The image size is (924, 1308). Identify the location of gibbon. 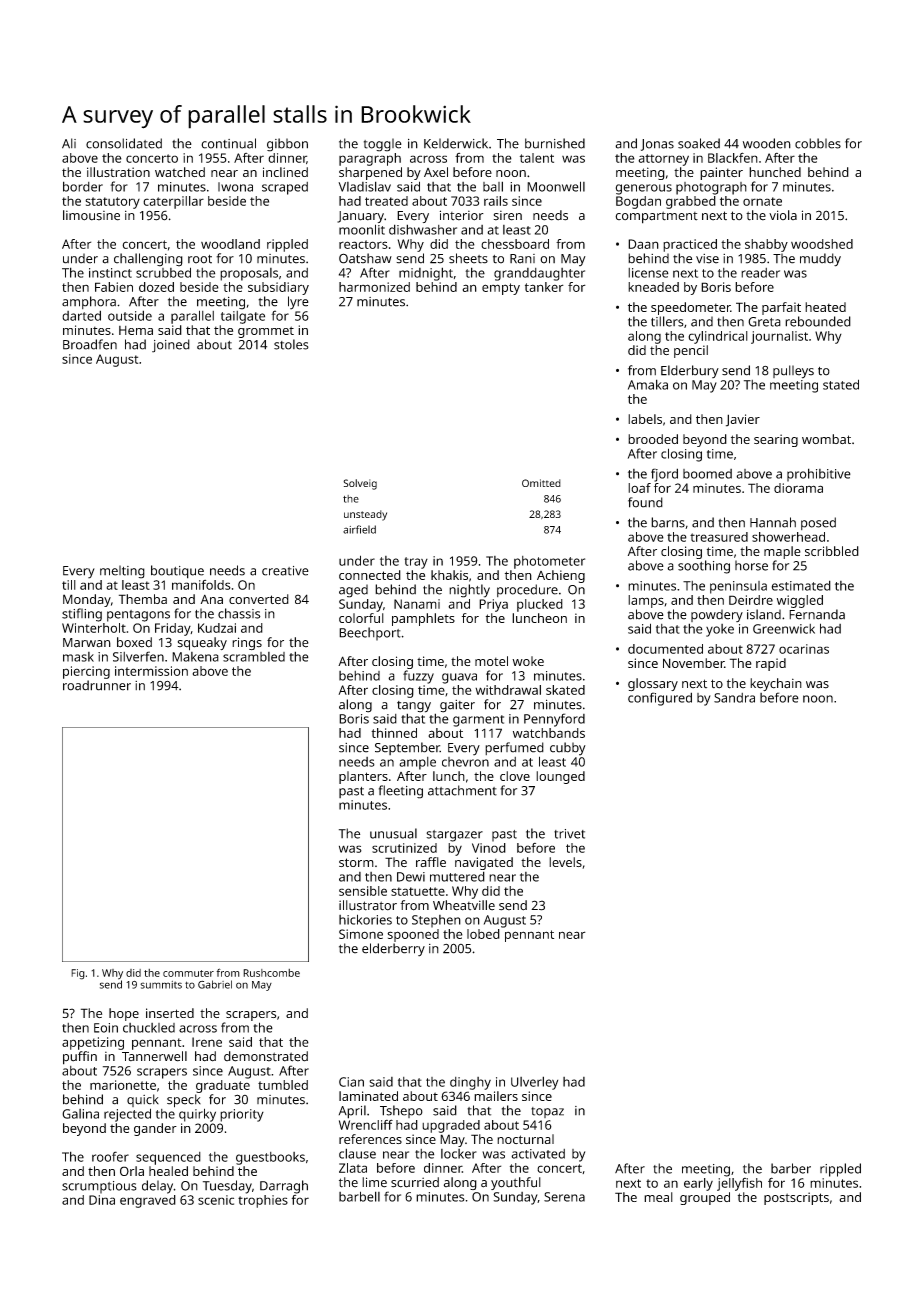
(287, 145).
